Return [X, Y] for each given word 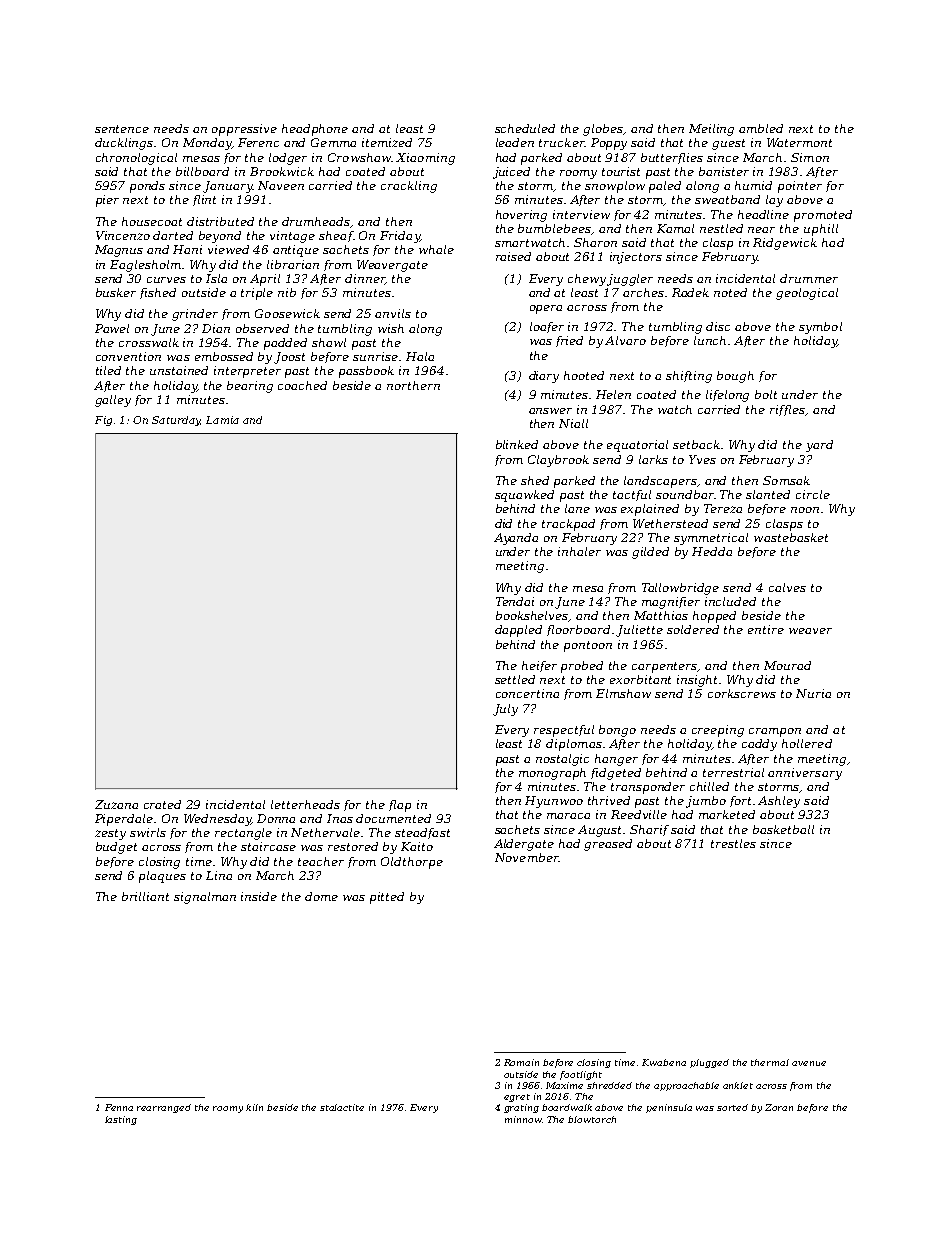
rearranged [164, 1108]
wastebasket [791, 537]
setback [696, 444]
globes [603, 130]
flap [400, 806]
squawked [524, 496]
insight [698, 681]
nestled [721, 228]
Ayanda [516, 539]
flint [204, 200]
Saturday [176, 421]
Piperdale [124, 820]
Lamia [222, 420]
